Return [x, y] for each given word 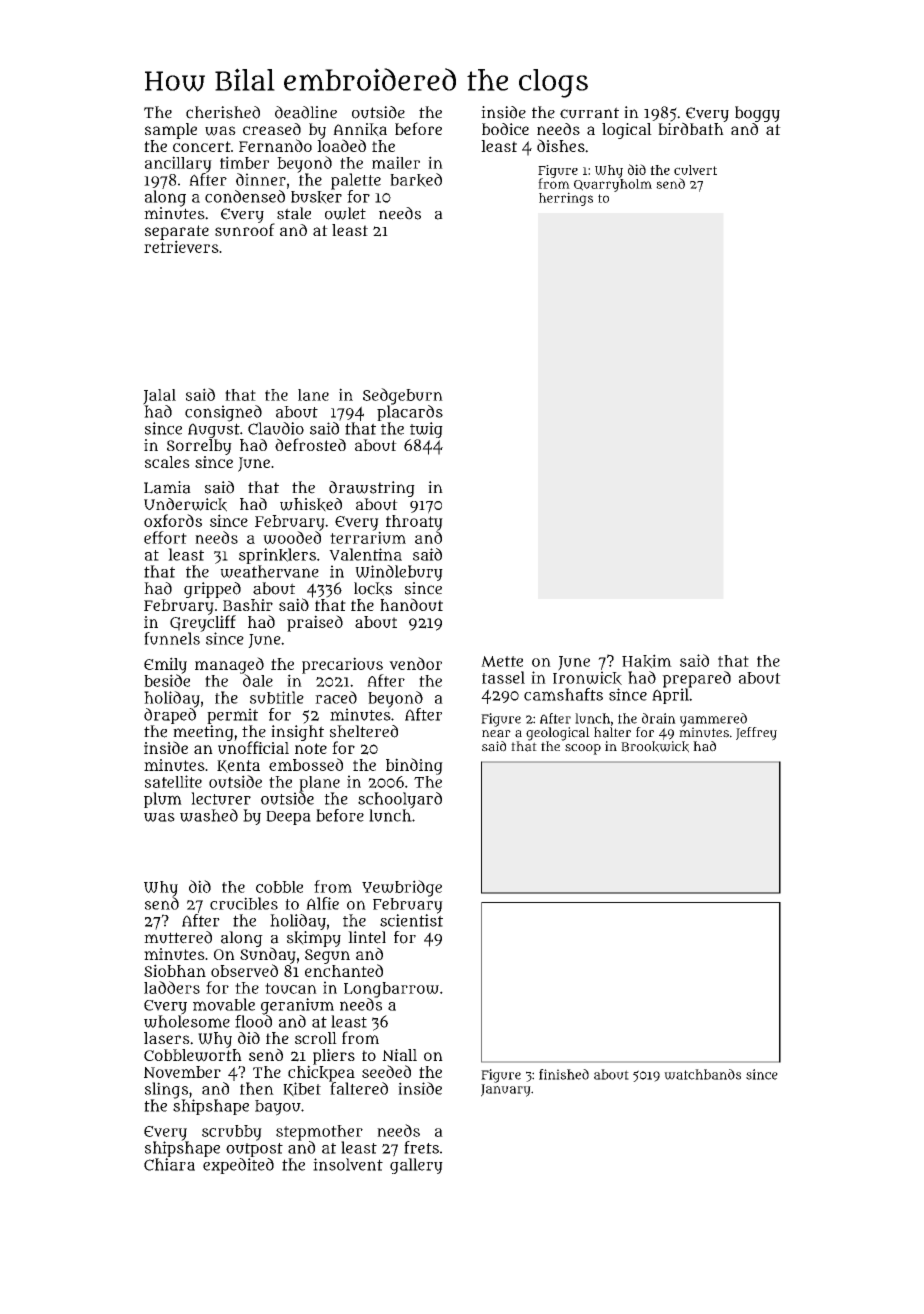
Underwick [185, 505]
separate [177, 232]
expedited [238, 1166]
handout [411, 604]
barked [416, 180]
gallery [416, 1166]
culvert [695, 170]
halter [612, 732]
